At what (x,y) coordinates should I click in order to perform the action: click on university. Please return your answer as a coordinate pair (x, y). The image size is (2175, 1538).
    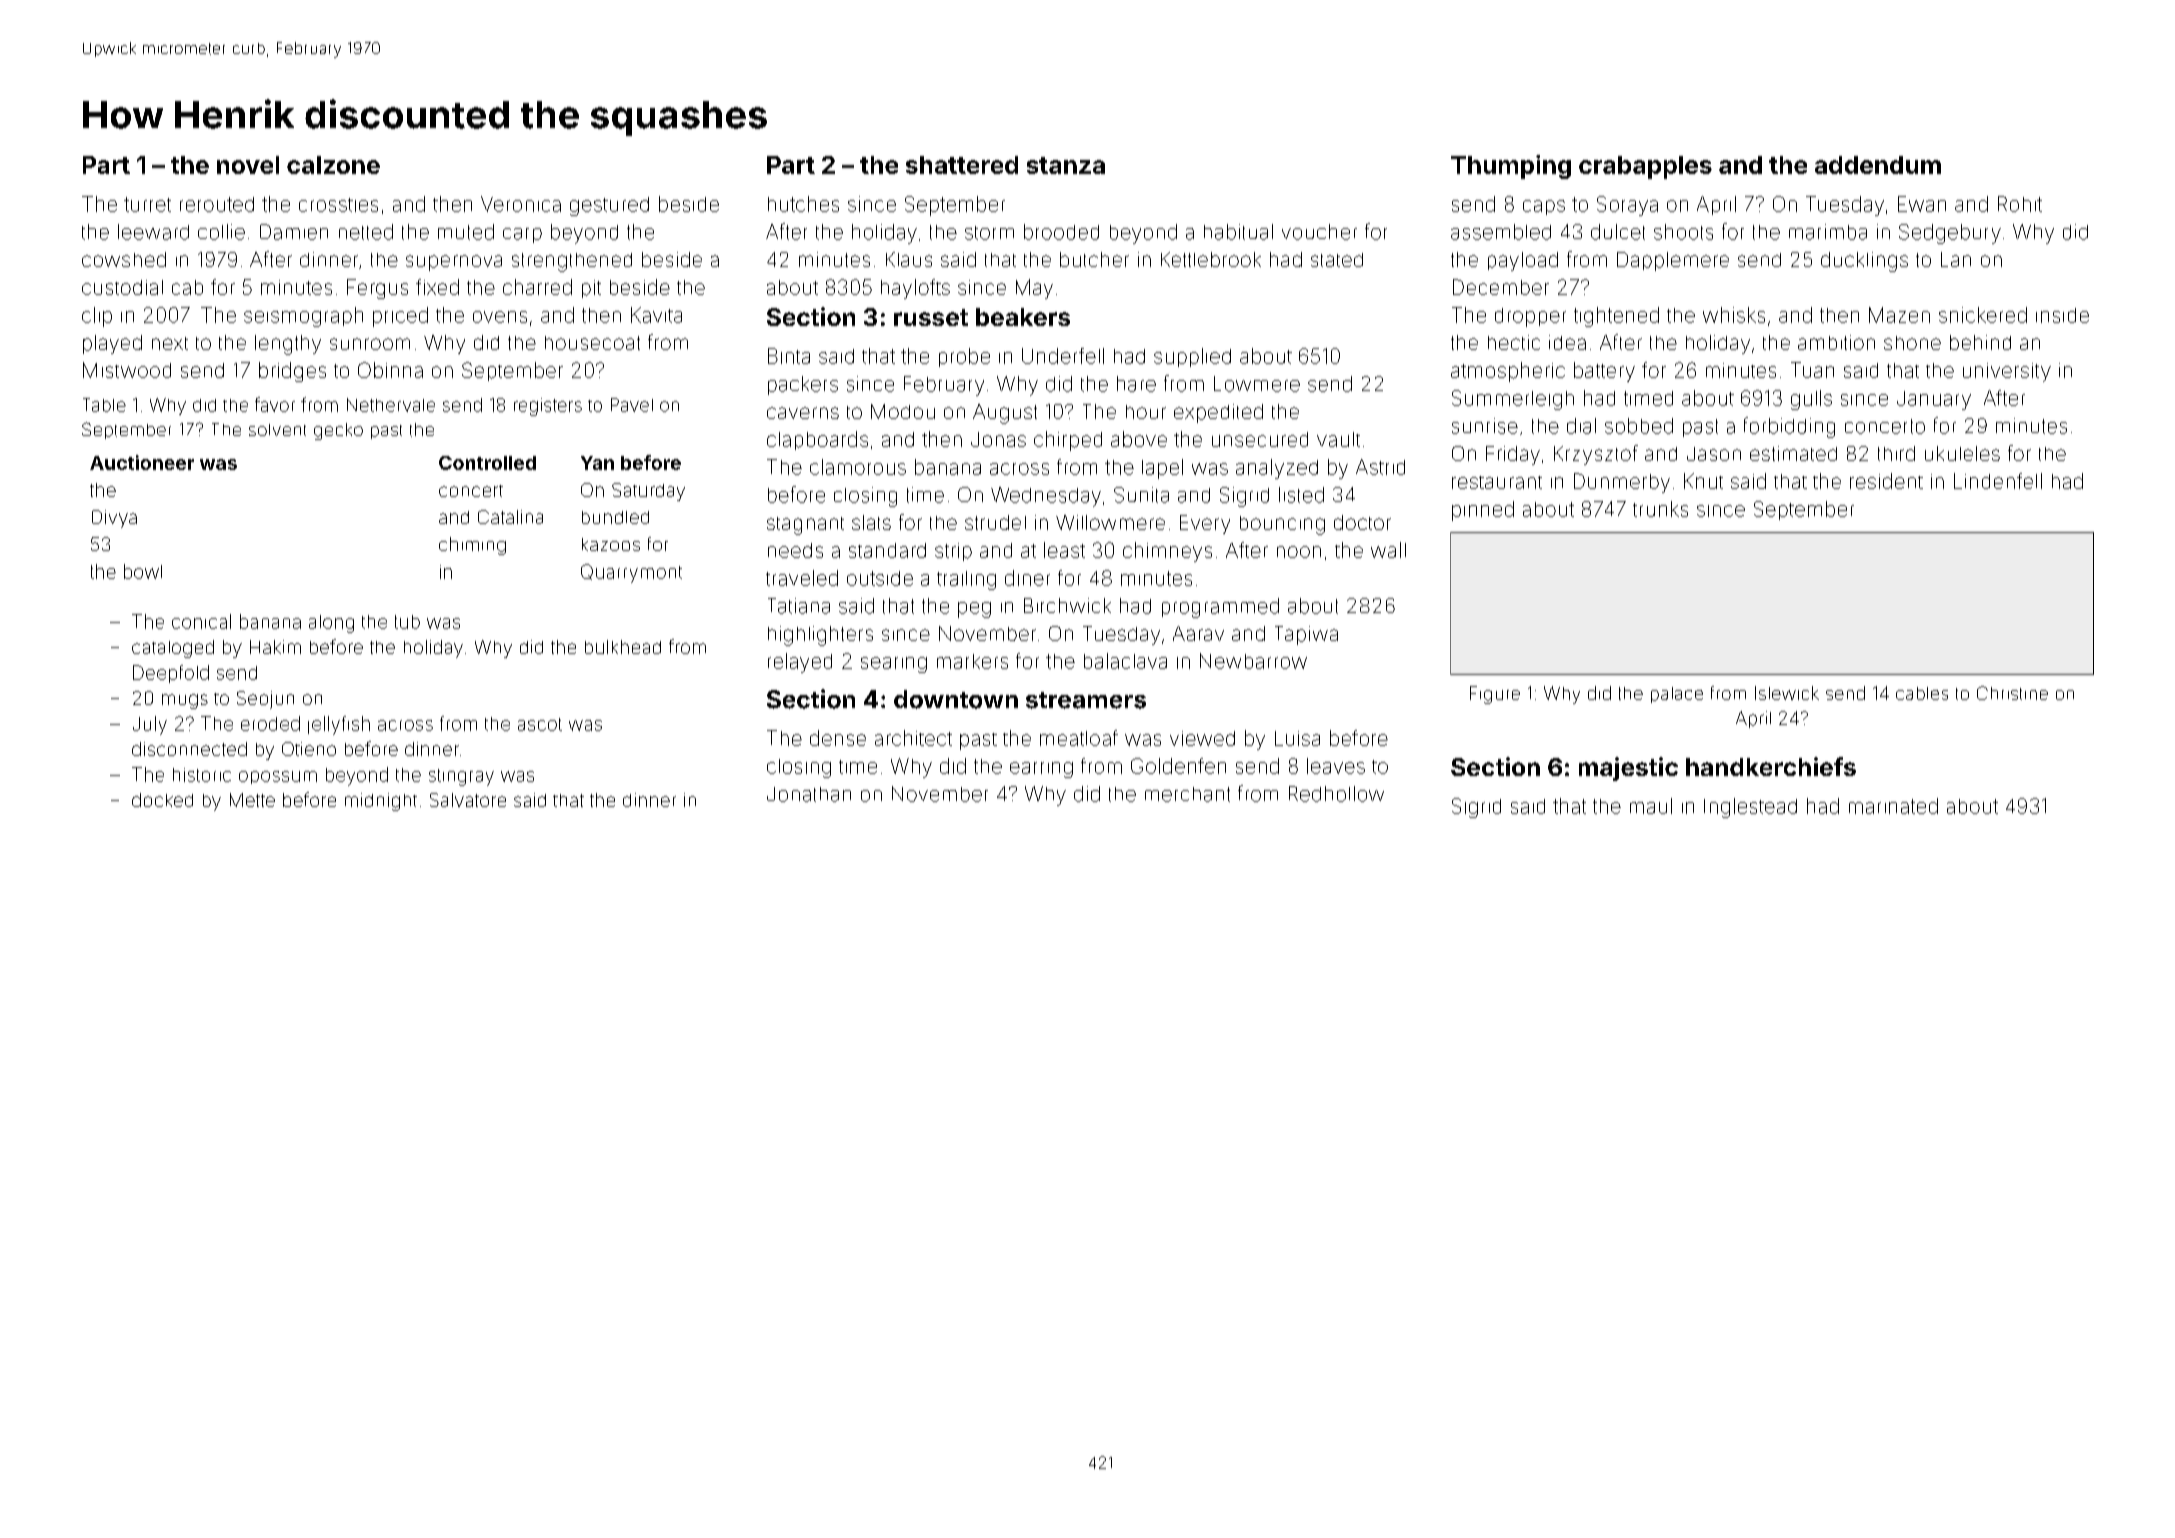
    Looking at the image, I should click on (2007, 372).
